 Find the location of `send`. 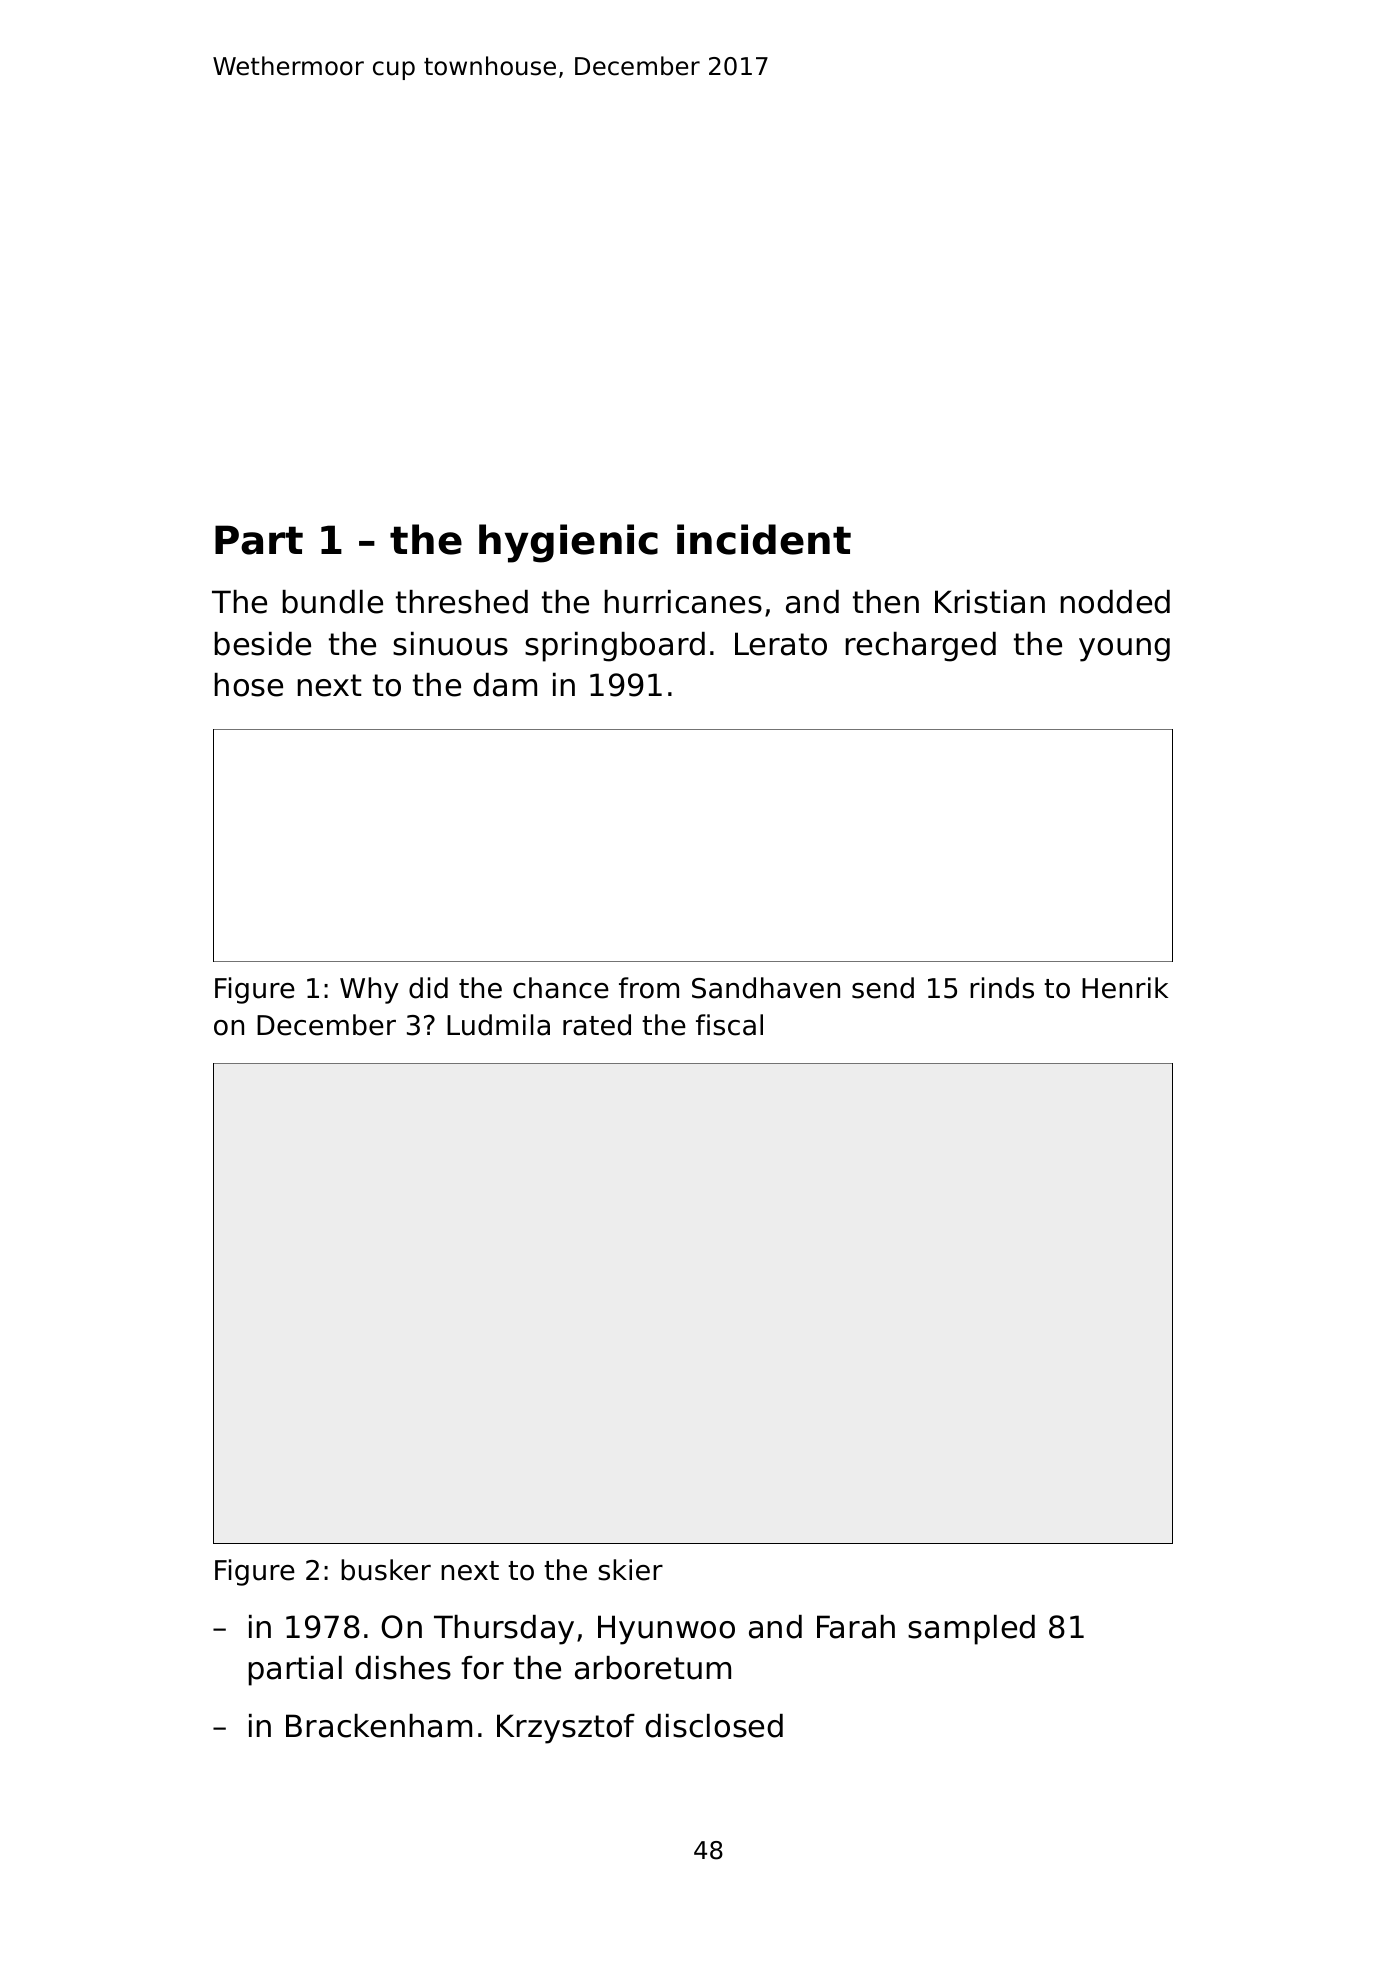

send is located at coordinates (883, 988).
